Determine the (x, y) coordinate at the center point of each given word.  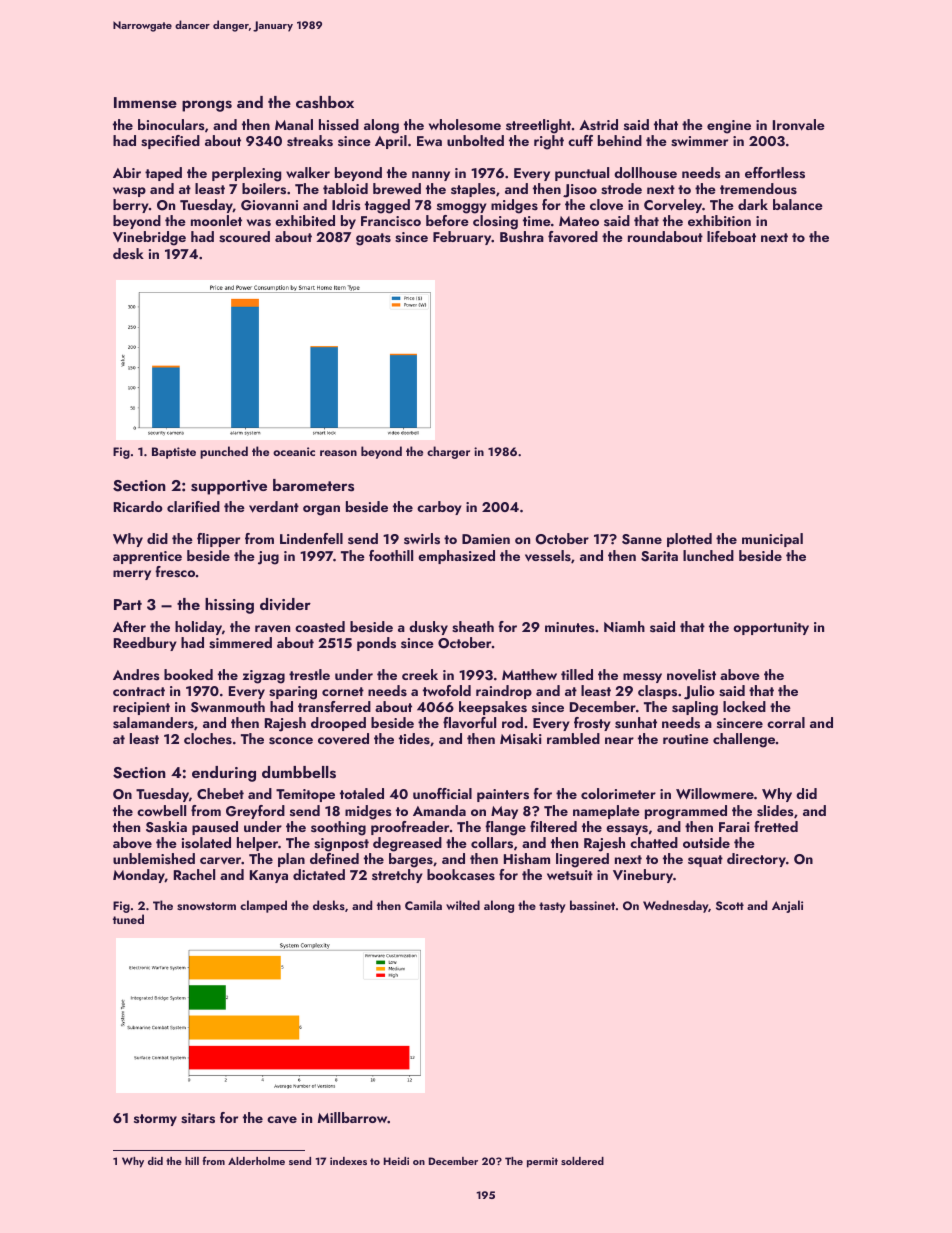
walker (308, 172)
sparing (293, 693)
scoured (244, 237)
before (447, 220)
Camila (423, 905)
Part (128, 604)
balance (798, 204)
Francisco (391, 221)
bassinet (592, 905)
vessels (548, 556)
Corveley (673, 206)
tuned (128, 919)
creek (420, 674)
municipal (772, 540)
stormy (155, 1120)
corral (786, 722)
